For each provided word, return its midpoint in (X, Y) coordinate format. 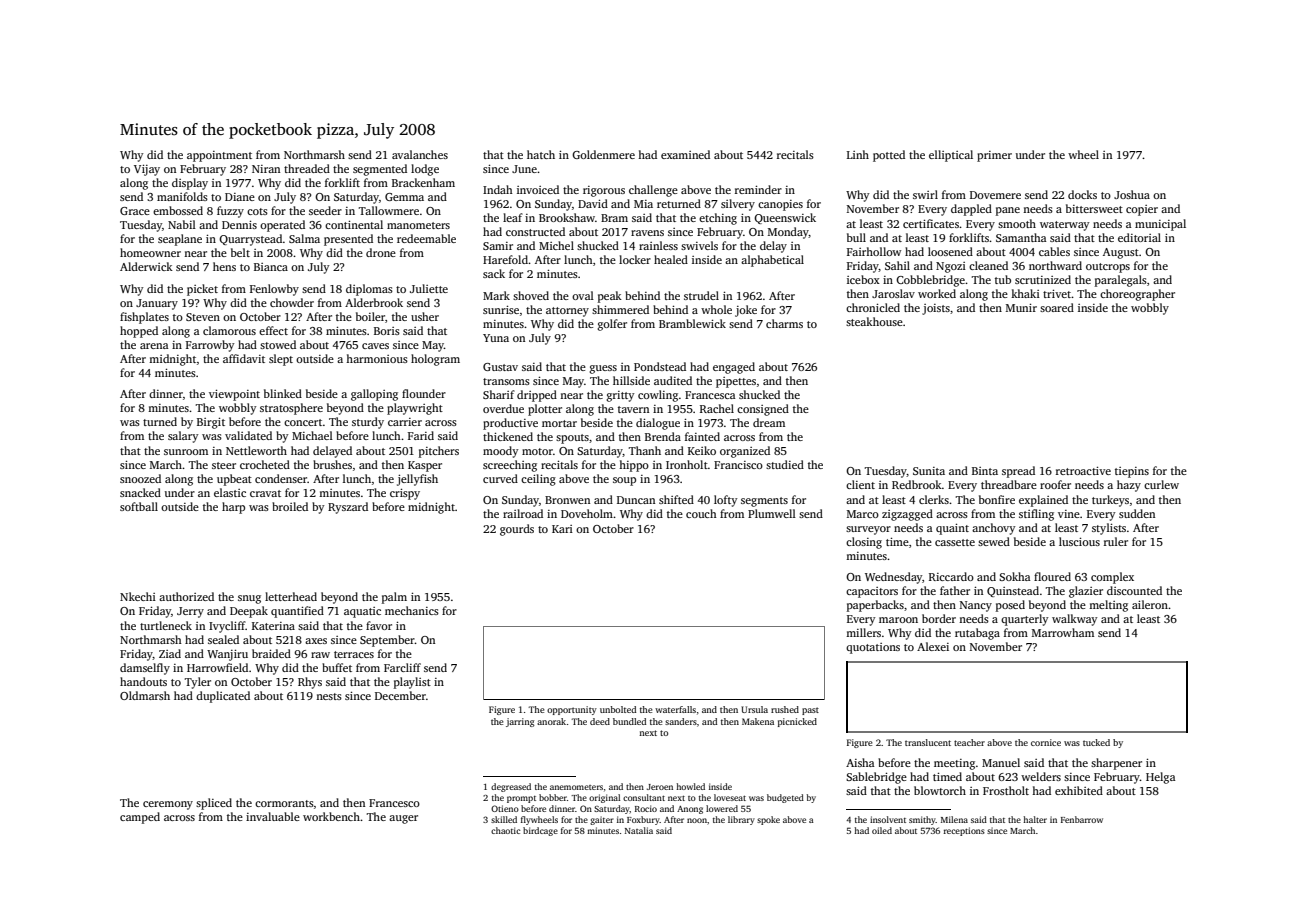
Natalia (639, 830)
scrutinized (1043, 279)
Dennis (239, 224)
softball (139, 506)
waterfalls (675, 709)
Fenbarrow (1082, 819)
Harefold (506, 259)
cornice (1046, 742)
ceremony (168, 805)
